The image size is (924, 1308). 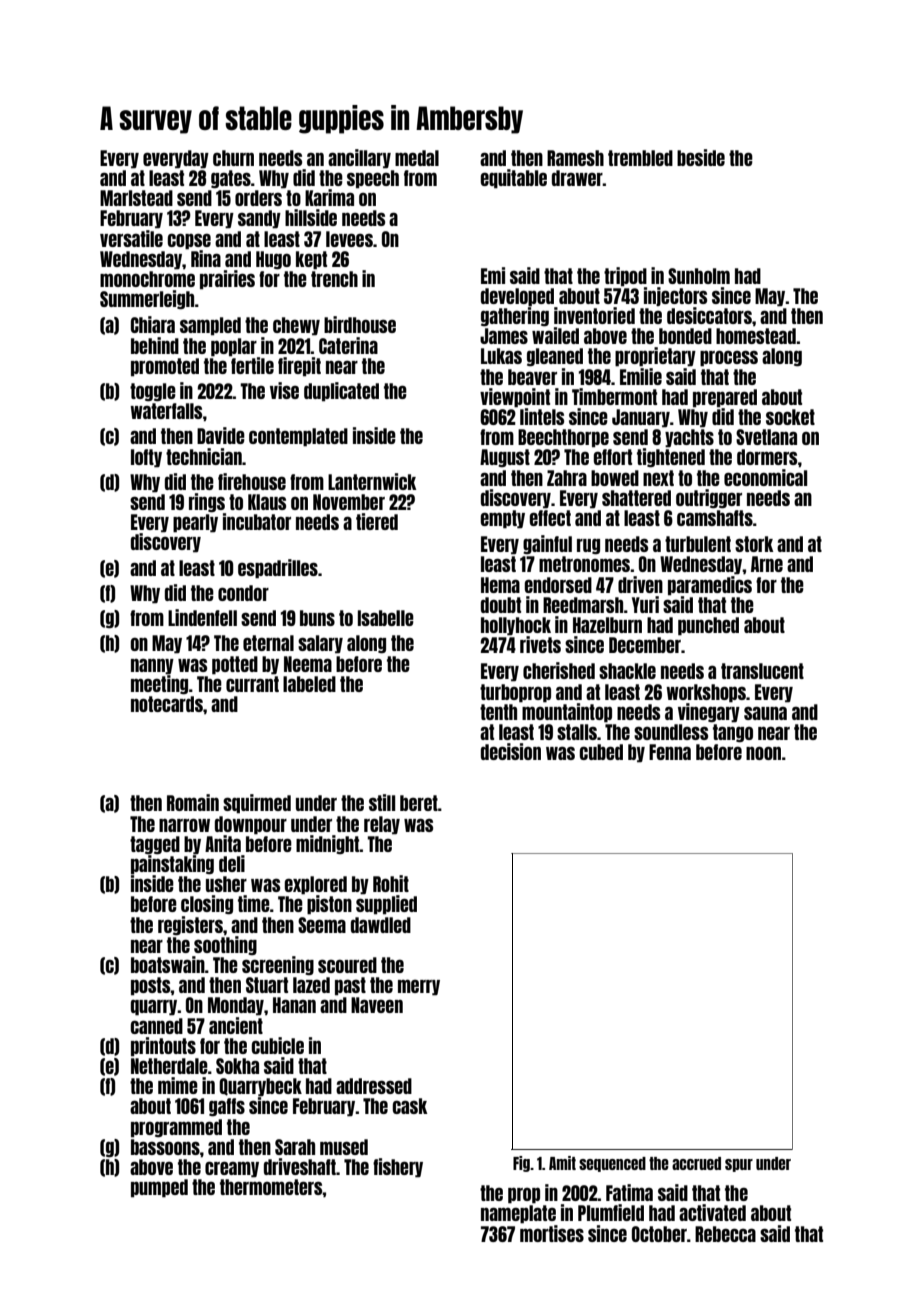 I want to click on beside, so click(x=701, y=157).
